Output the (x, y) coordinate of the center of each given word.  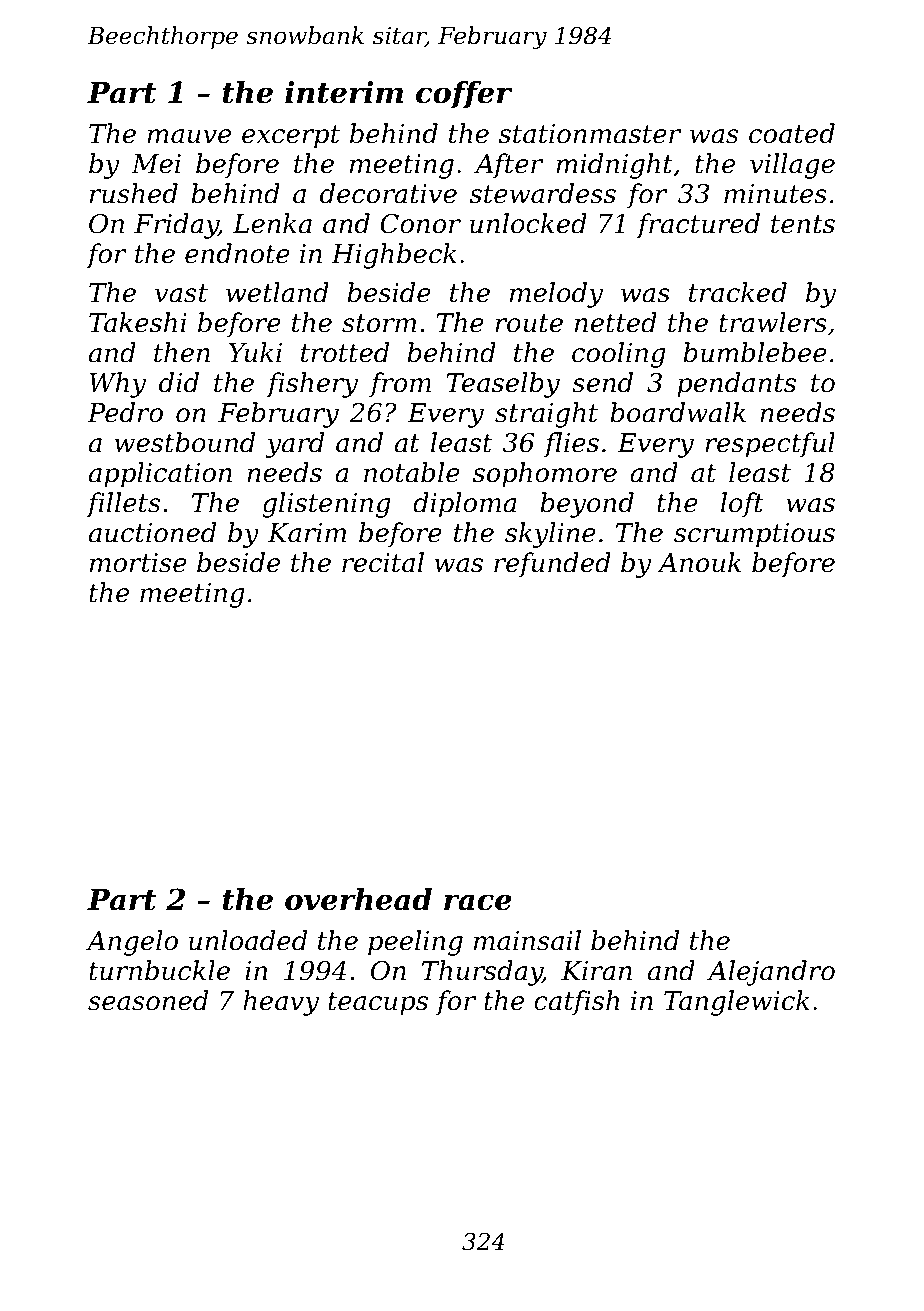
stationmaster (590, 134)
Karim (307, 533)
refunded (552, 565)
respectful (770, 445)
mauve (189, 136)
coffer (464, 95)
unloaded (248, 940)
